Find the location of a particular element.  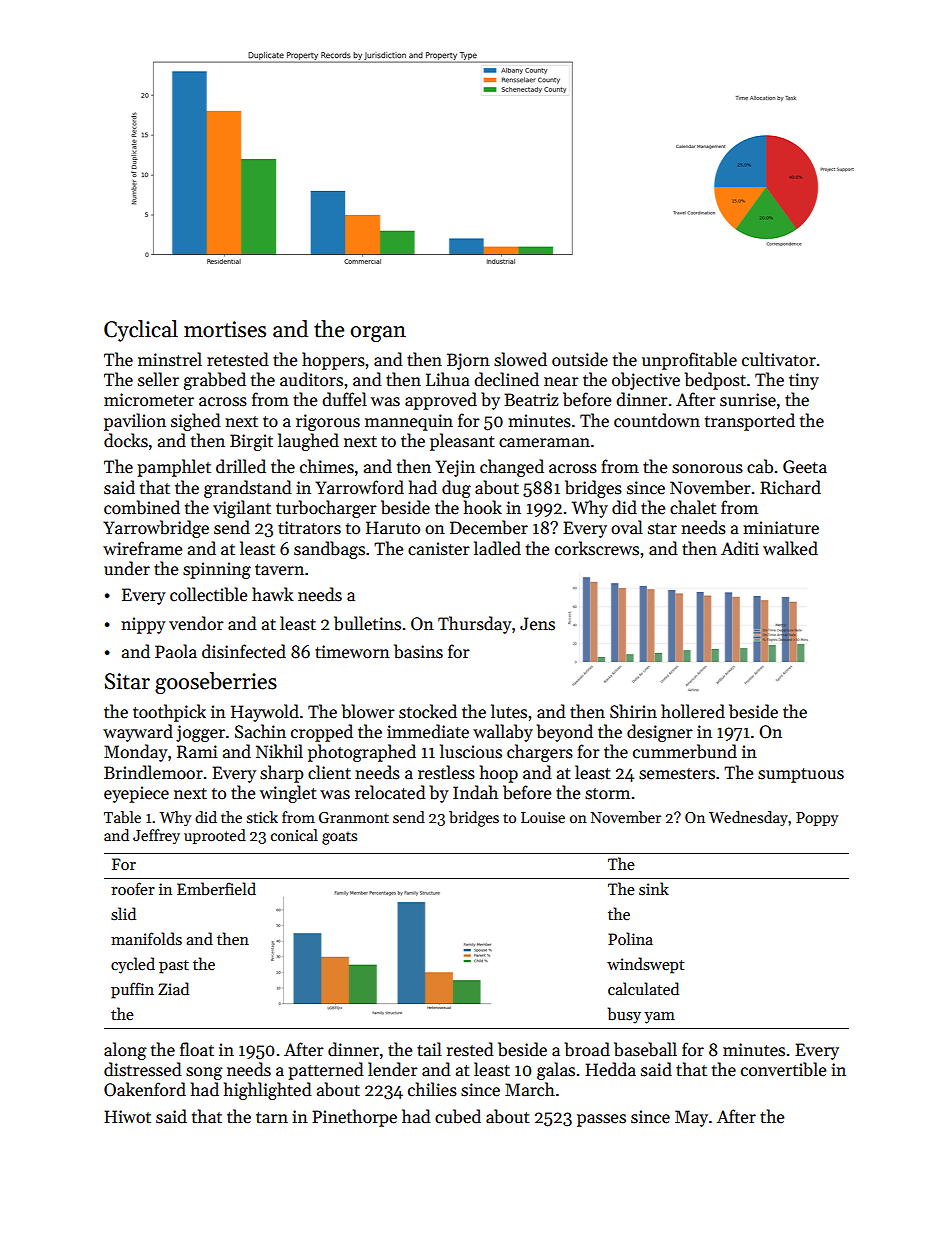

rested is located at coordinates (470, 1049).
